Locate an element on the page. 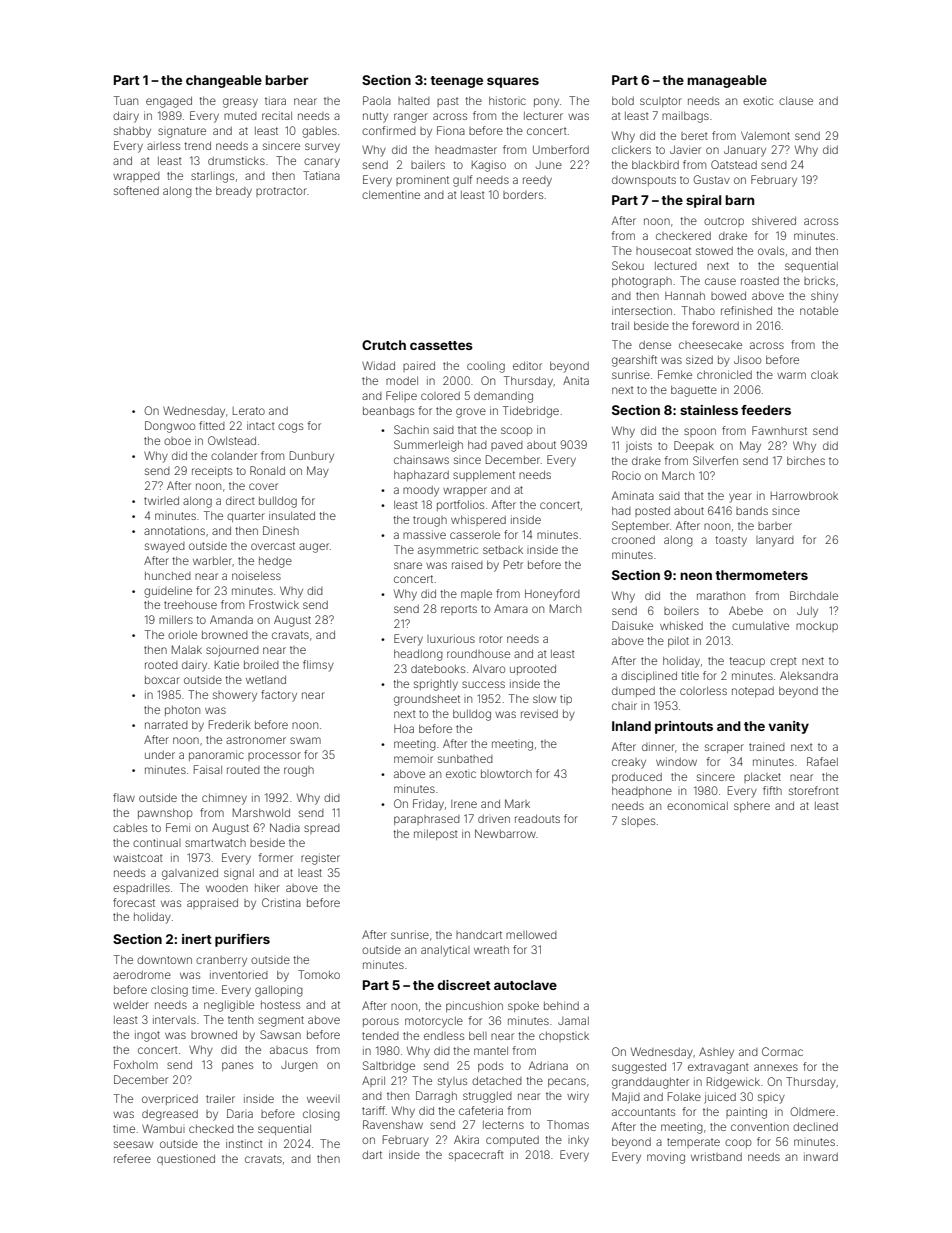  changeable is located at coordinates (224, 81).
